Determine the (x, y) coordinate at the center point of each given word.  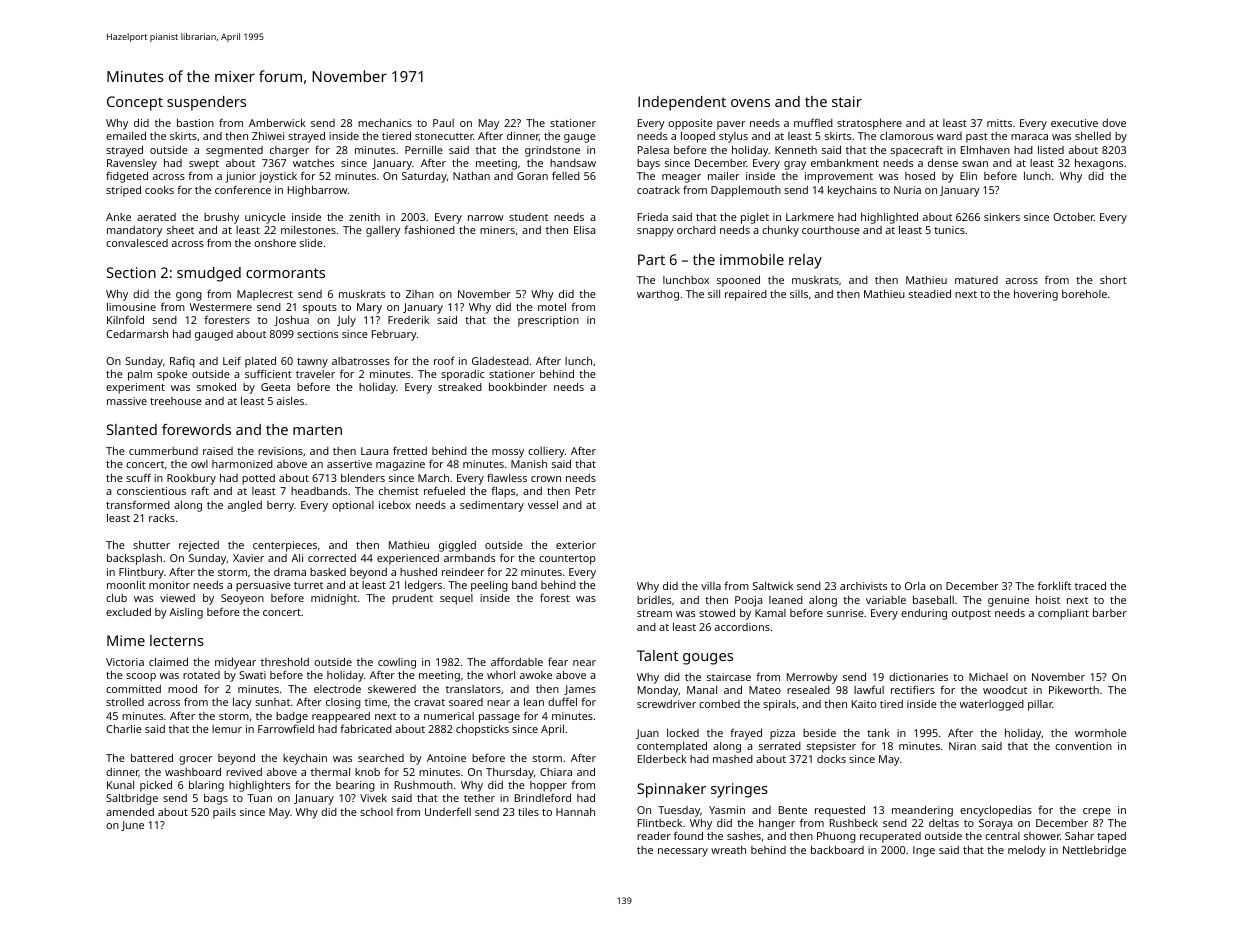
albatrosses (361, 361)
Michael (988, 677)
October (1073, 217)
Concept (135, 103)
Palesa (653, 150)
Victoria (125, 662)
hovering (1036, 295)
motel (552, 306)
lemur (227, 729)
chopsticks (482, 730)
